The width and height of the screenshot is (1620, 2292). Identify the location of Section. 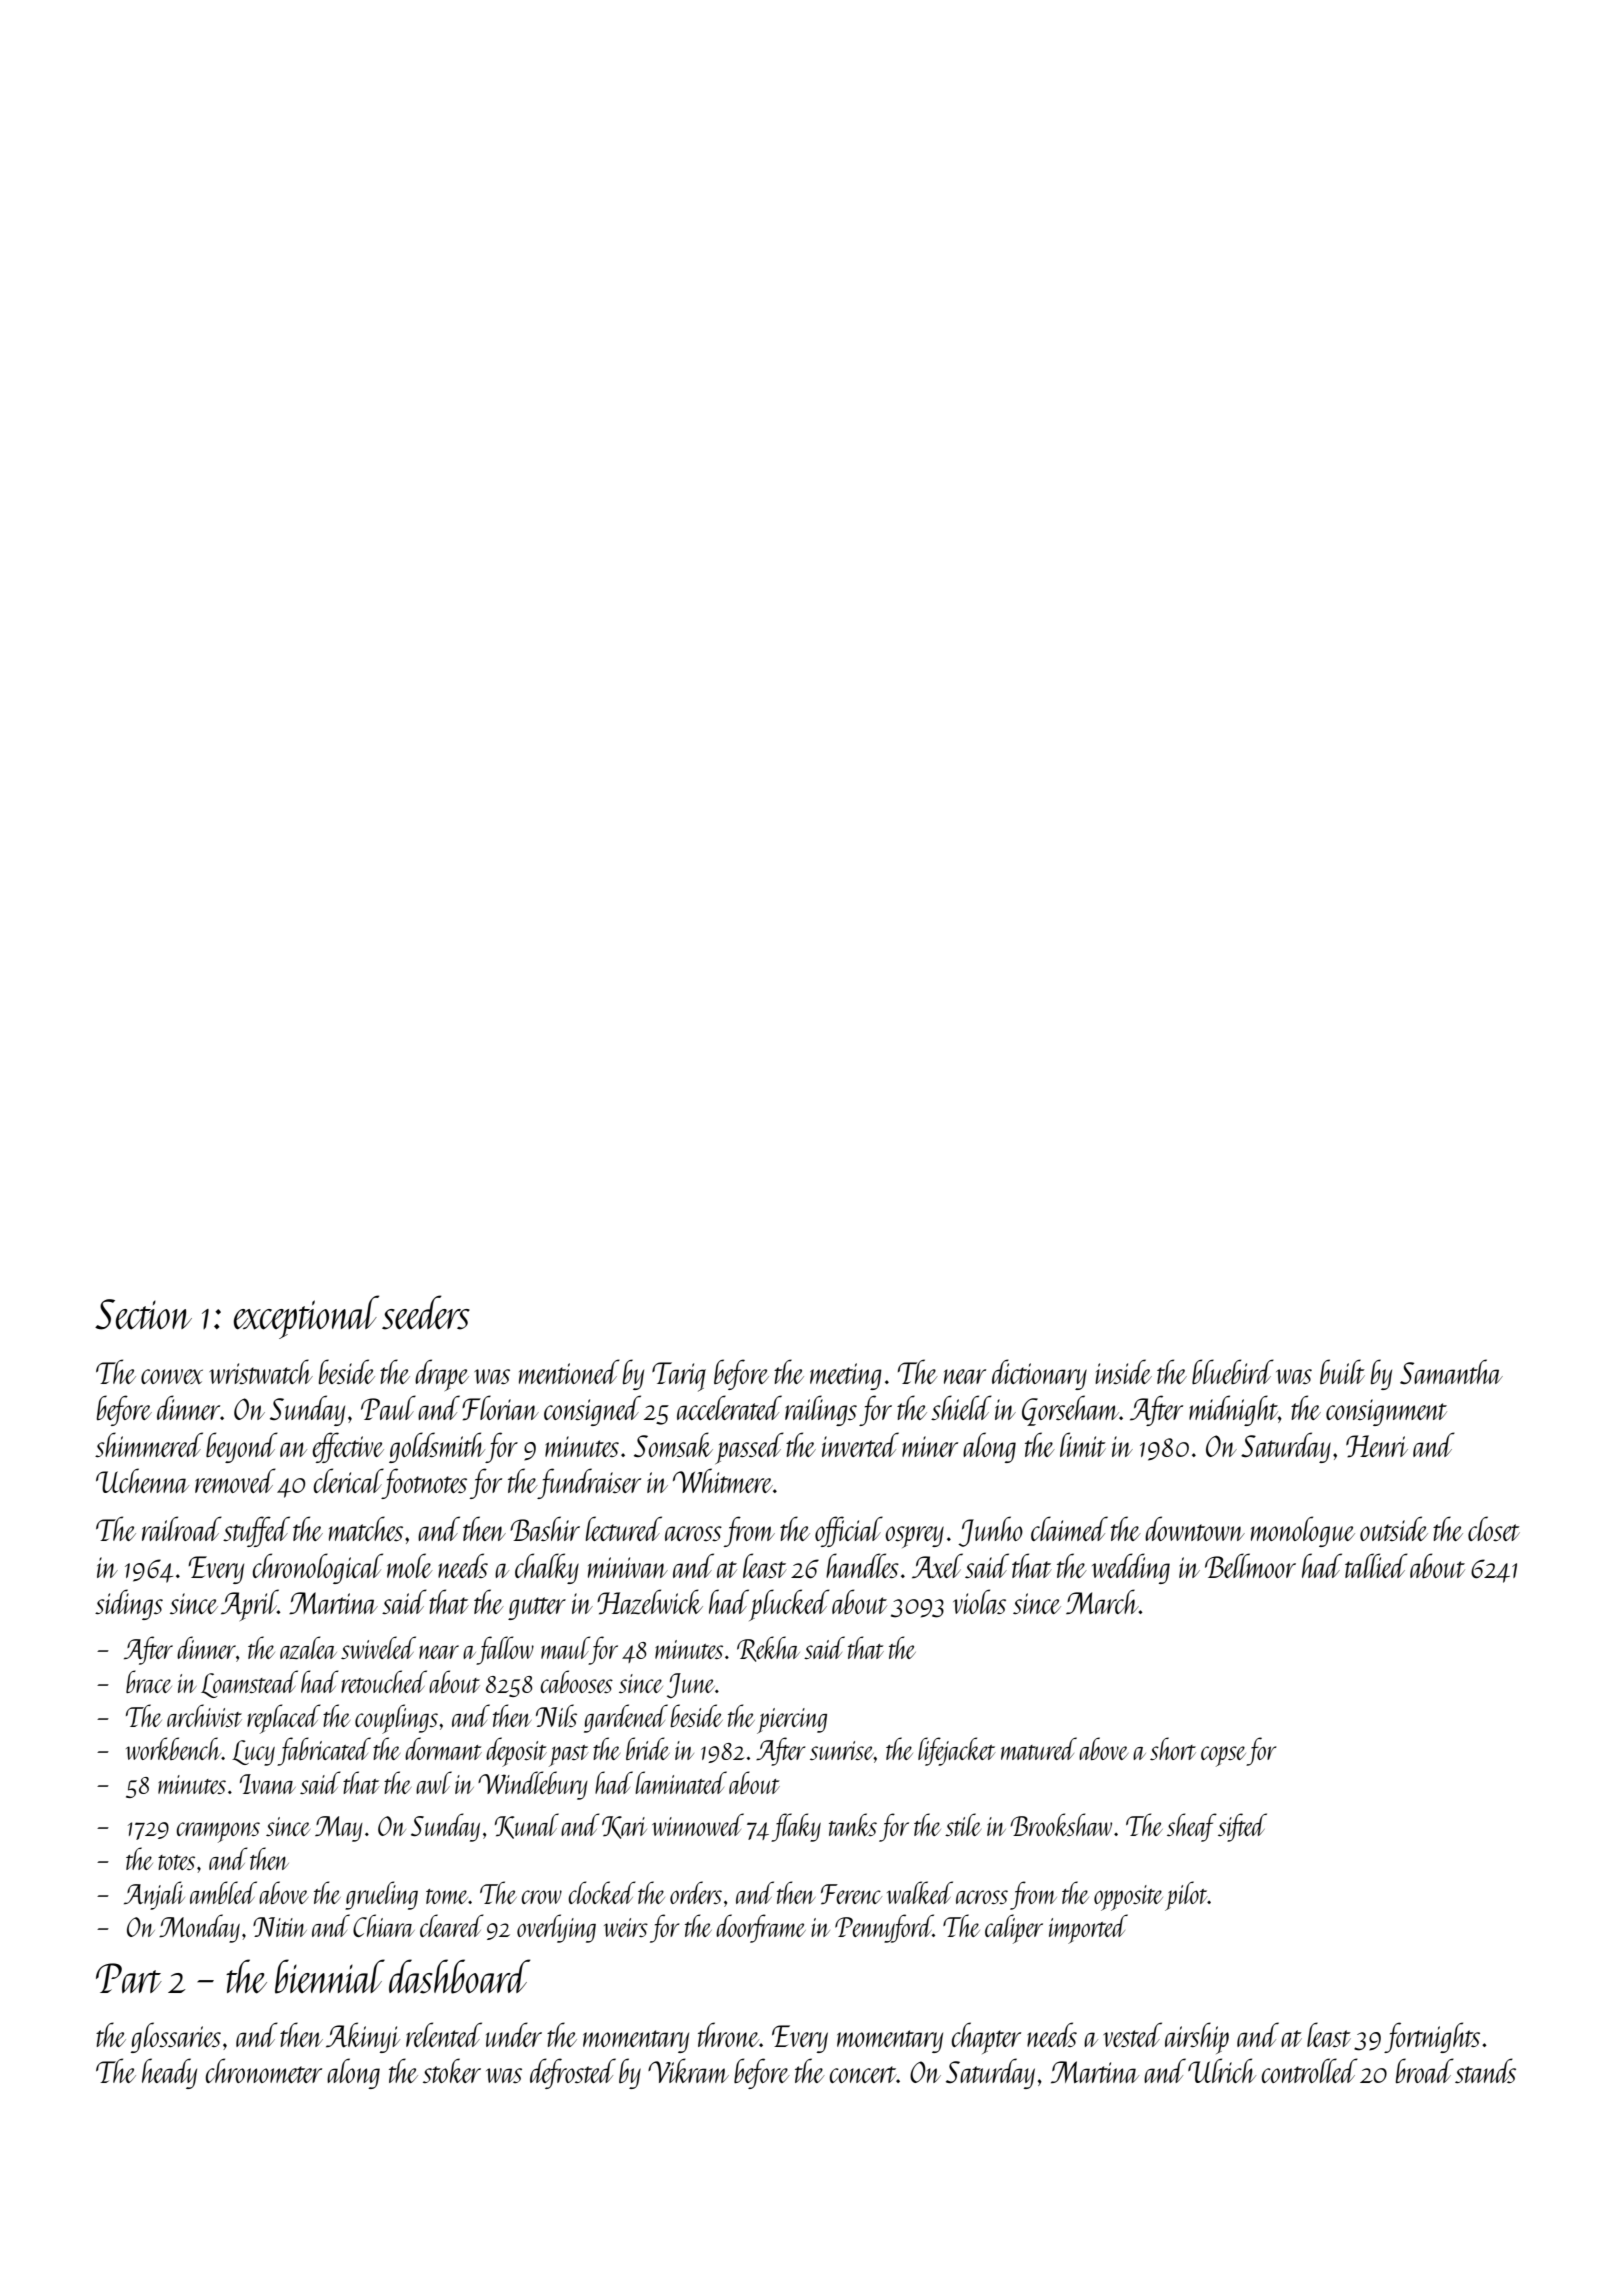
(143, 1314).
